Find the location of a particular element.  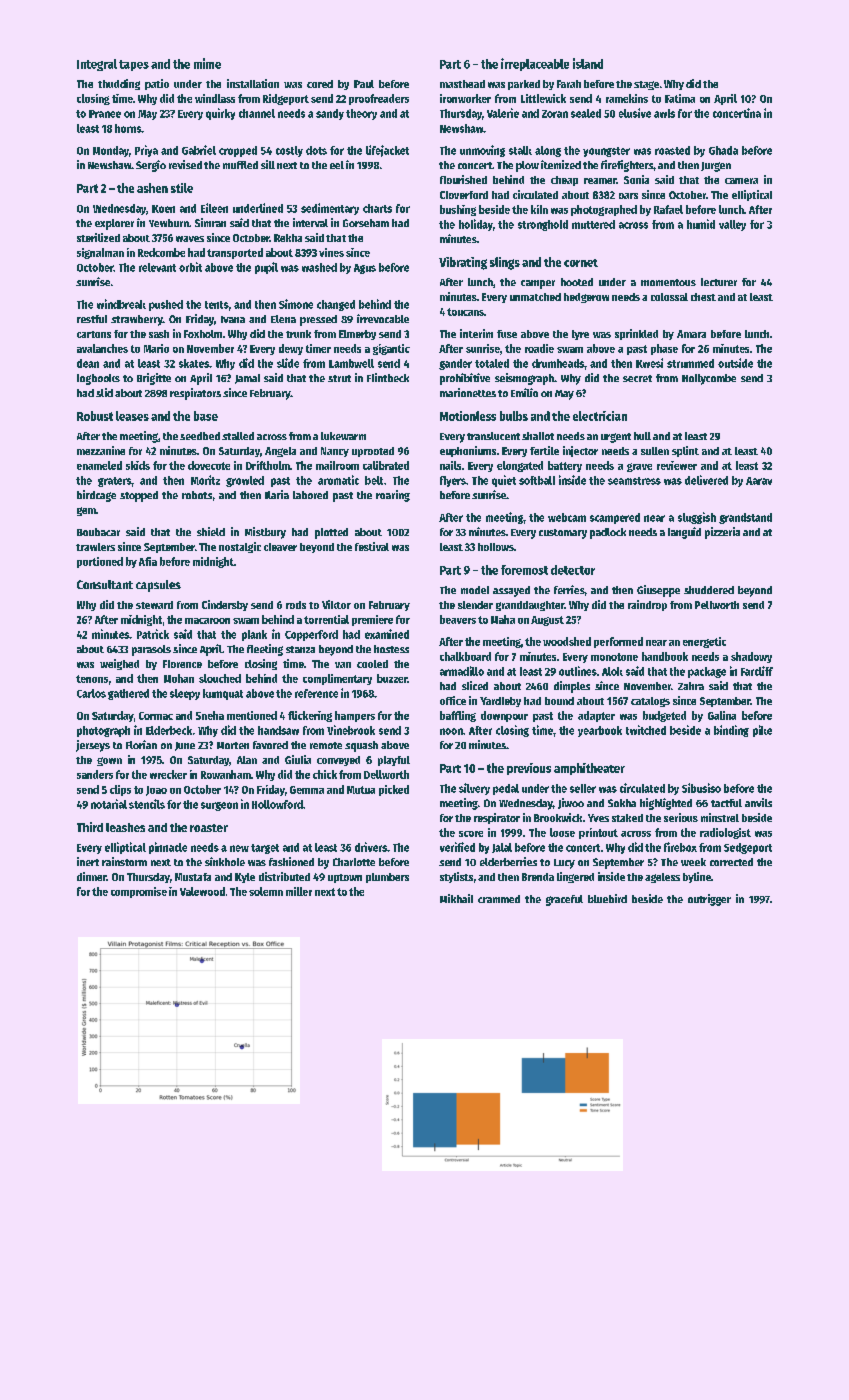

Amara is located at coordinates (691, 334).
